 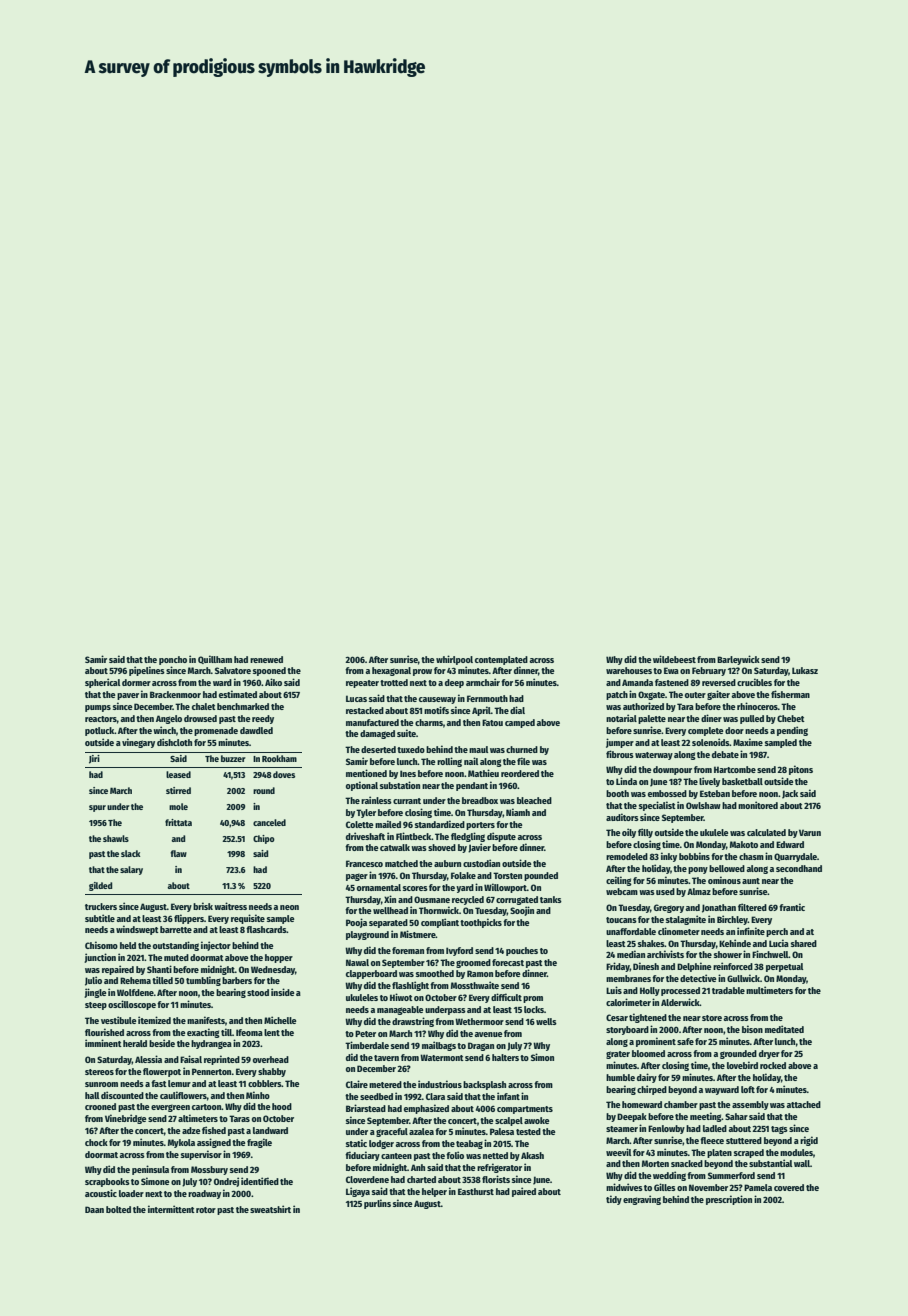 I want to click on Daan, so click(x=94, y=1209).
